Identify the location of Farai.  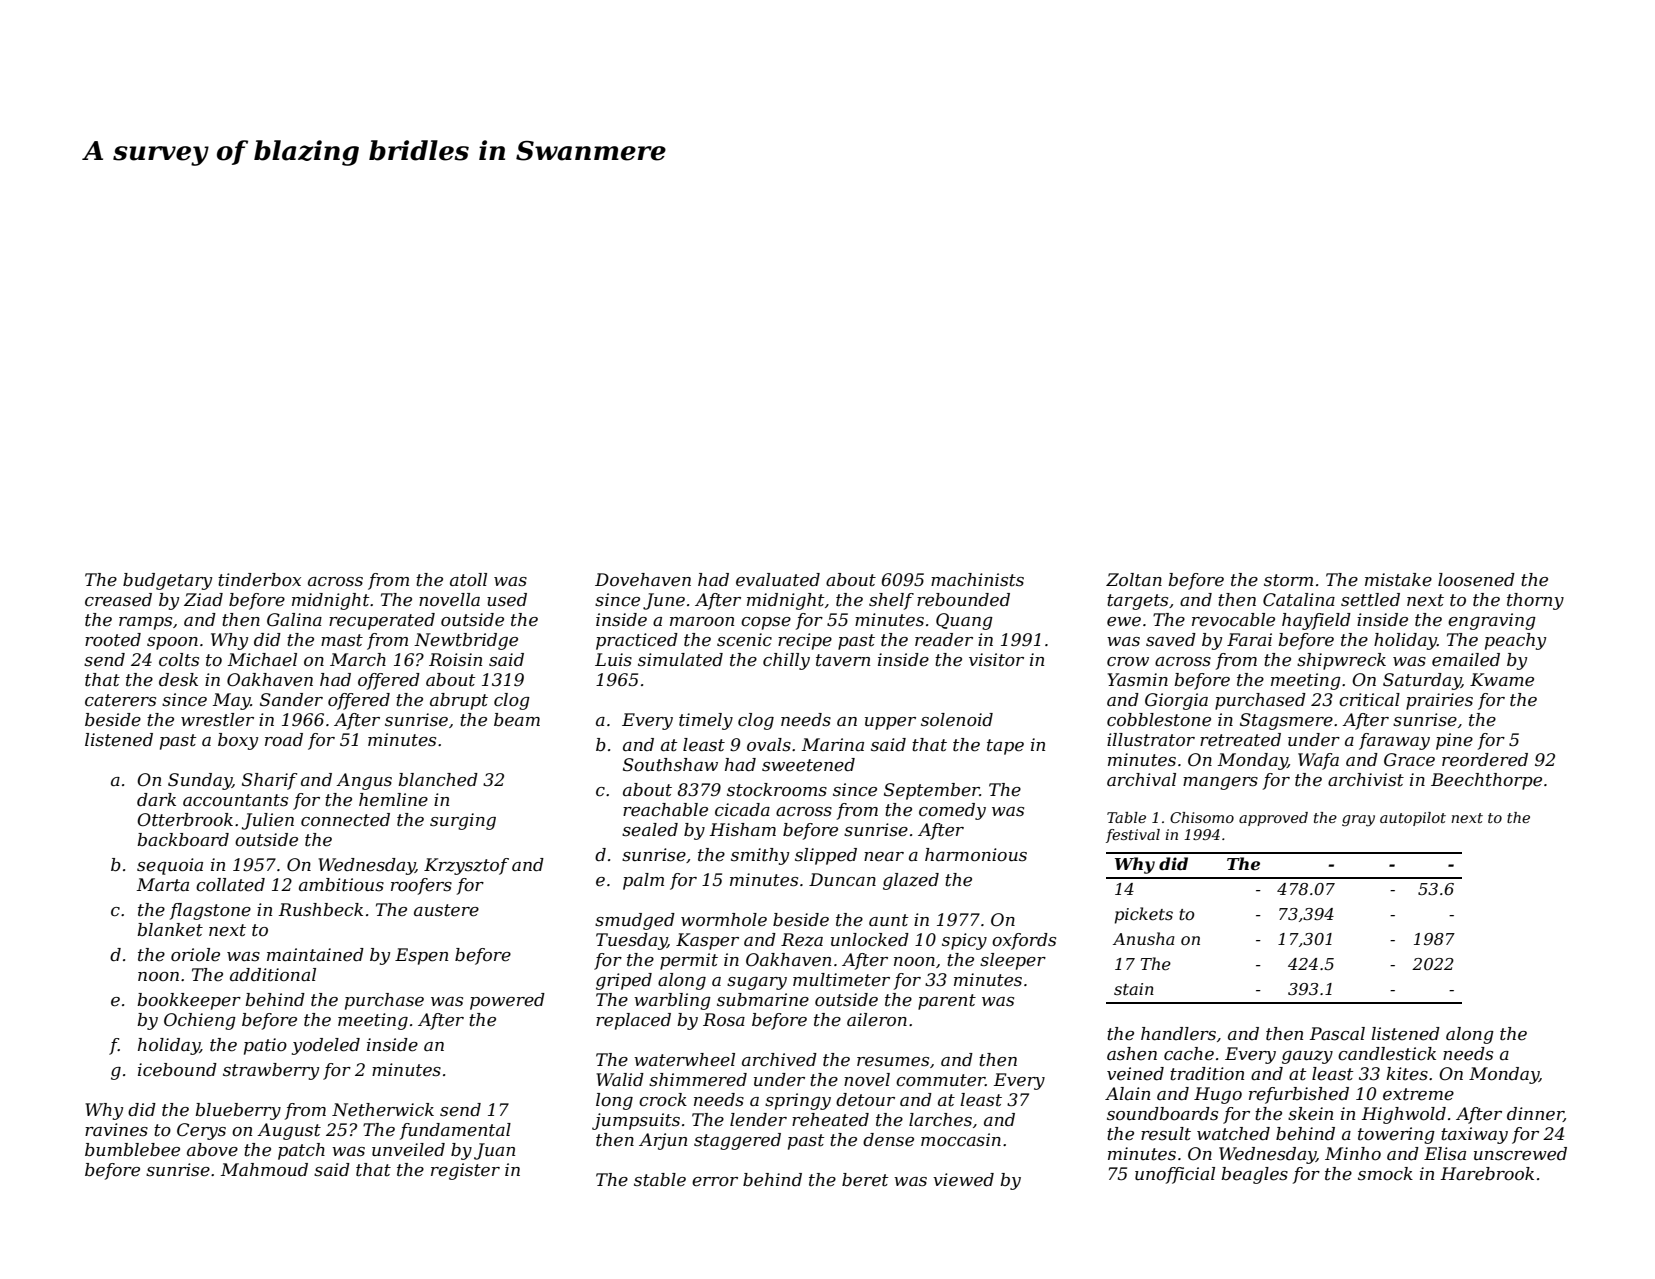
(1249, 639).
